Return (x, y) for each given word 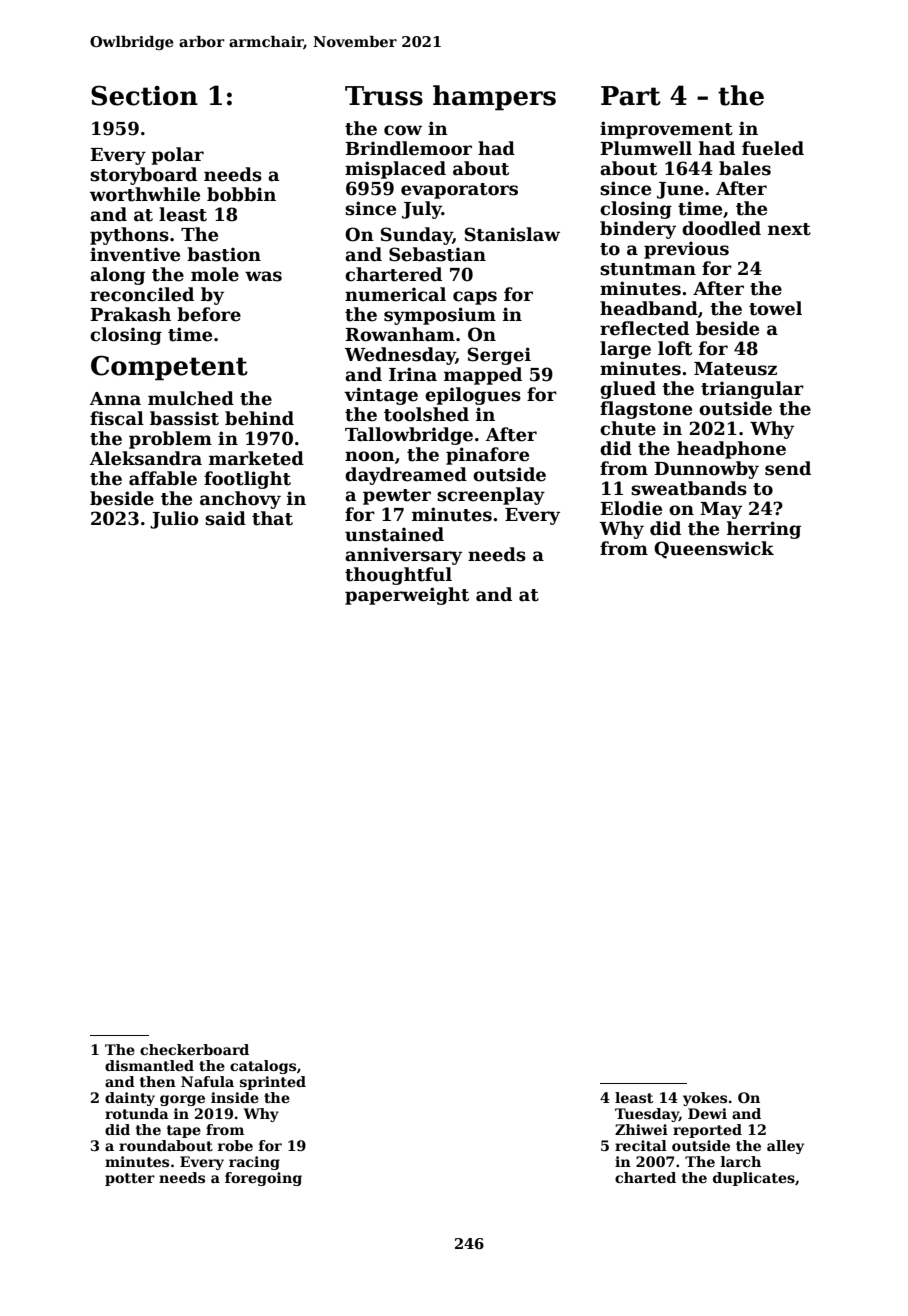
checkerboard (194, 1049)
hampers (494, 98)
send (788, 468)
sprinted (273, 1083)
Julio (174, 520)
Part (631, 96)
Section (144, 95)
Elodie (631, 508)
